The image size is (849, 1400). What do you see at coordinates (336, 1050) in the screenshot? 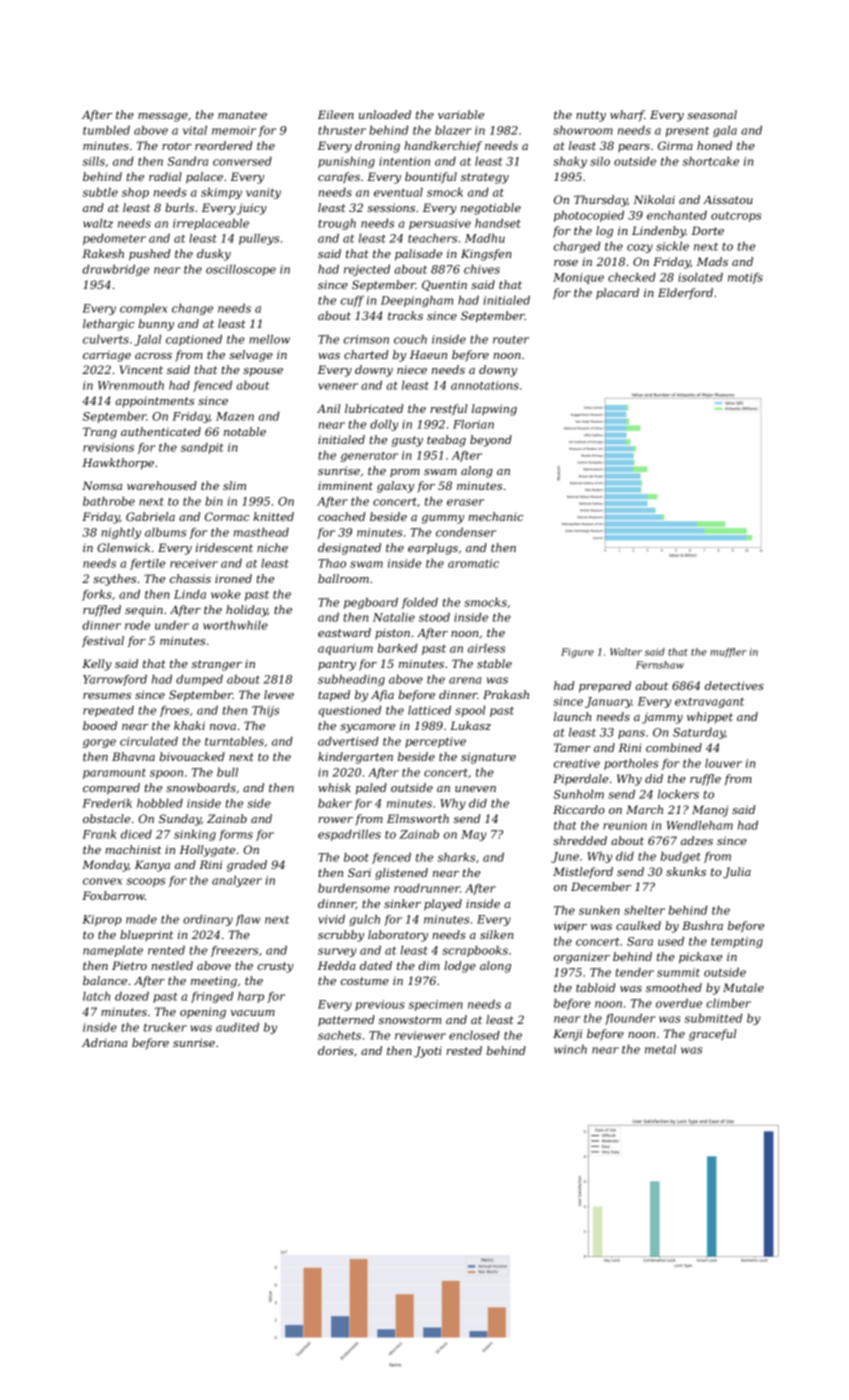
I see `dories` at bounding box center [336, 1050].
